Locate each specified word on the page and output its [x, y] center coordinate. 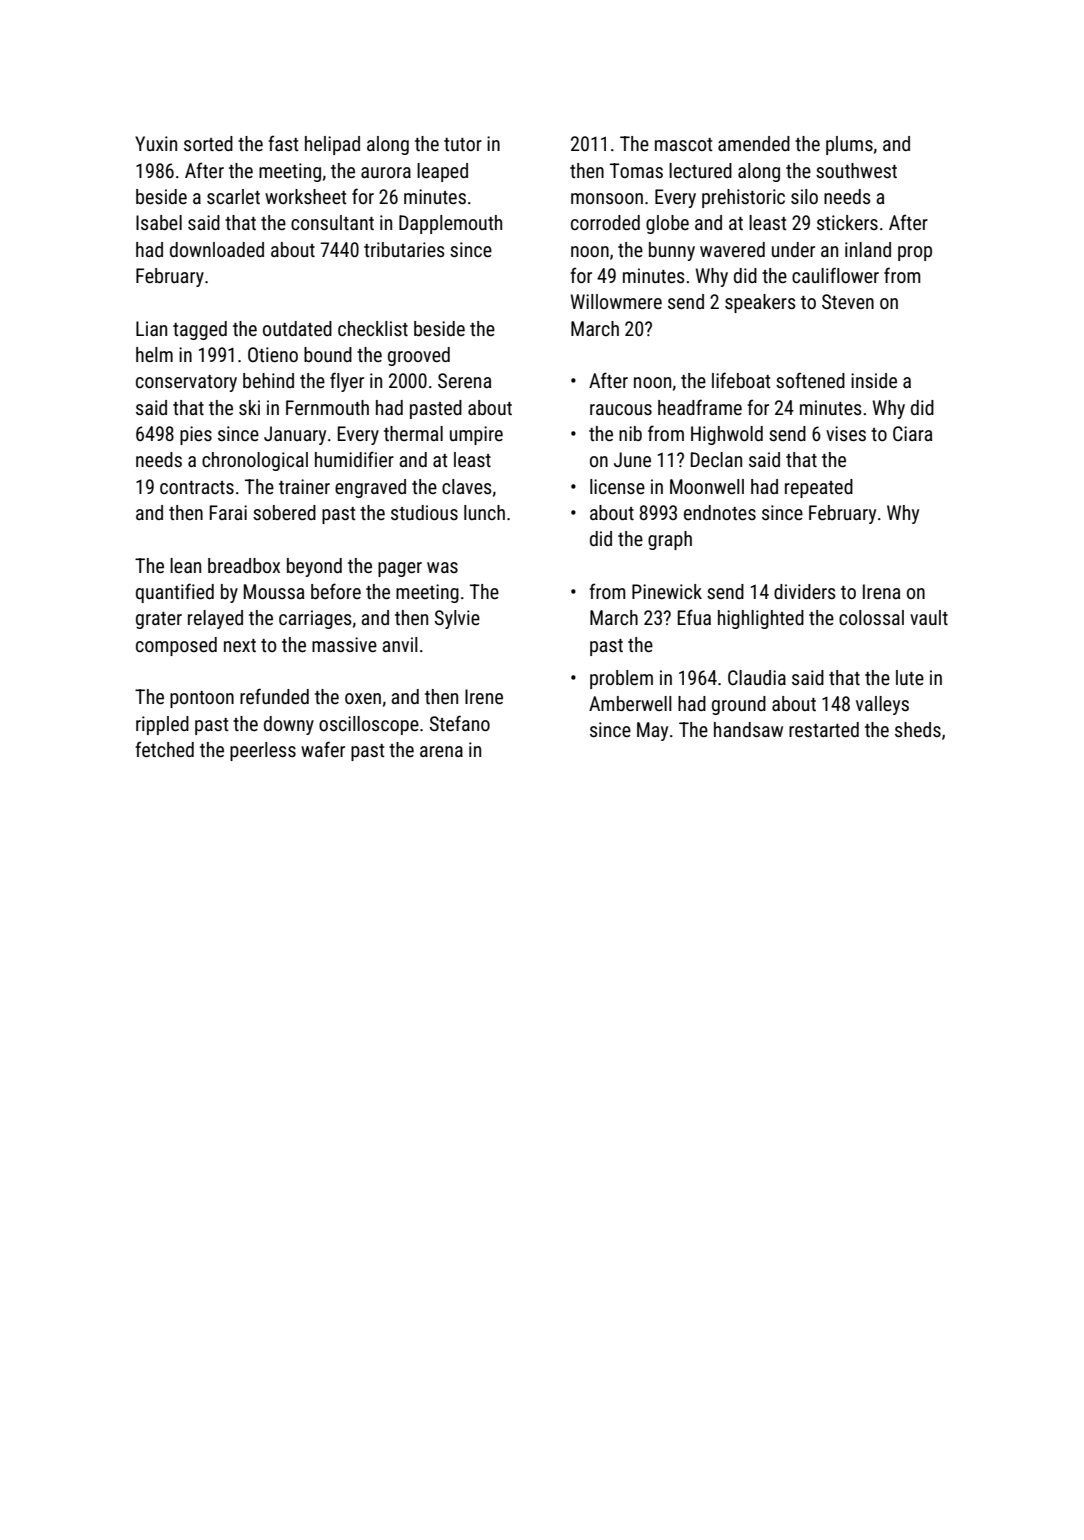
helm [154, 354]
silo [804, 196]
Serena [464, 380]
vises [846, 433]
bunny [672, 251]
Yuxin [156, 143]
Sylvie [457, 619]
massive [344, 644]
